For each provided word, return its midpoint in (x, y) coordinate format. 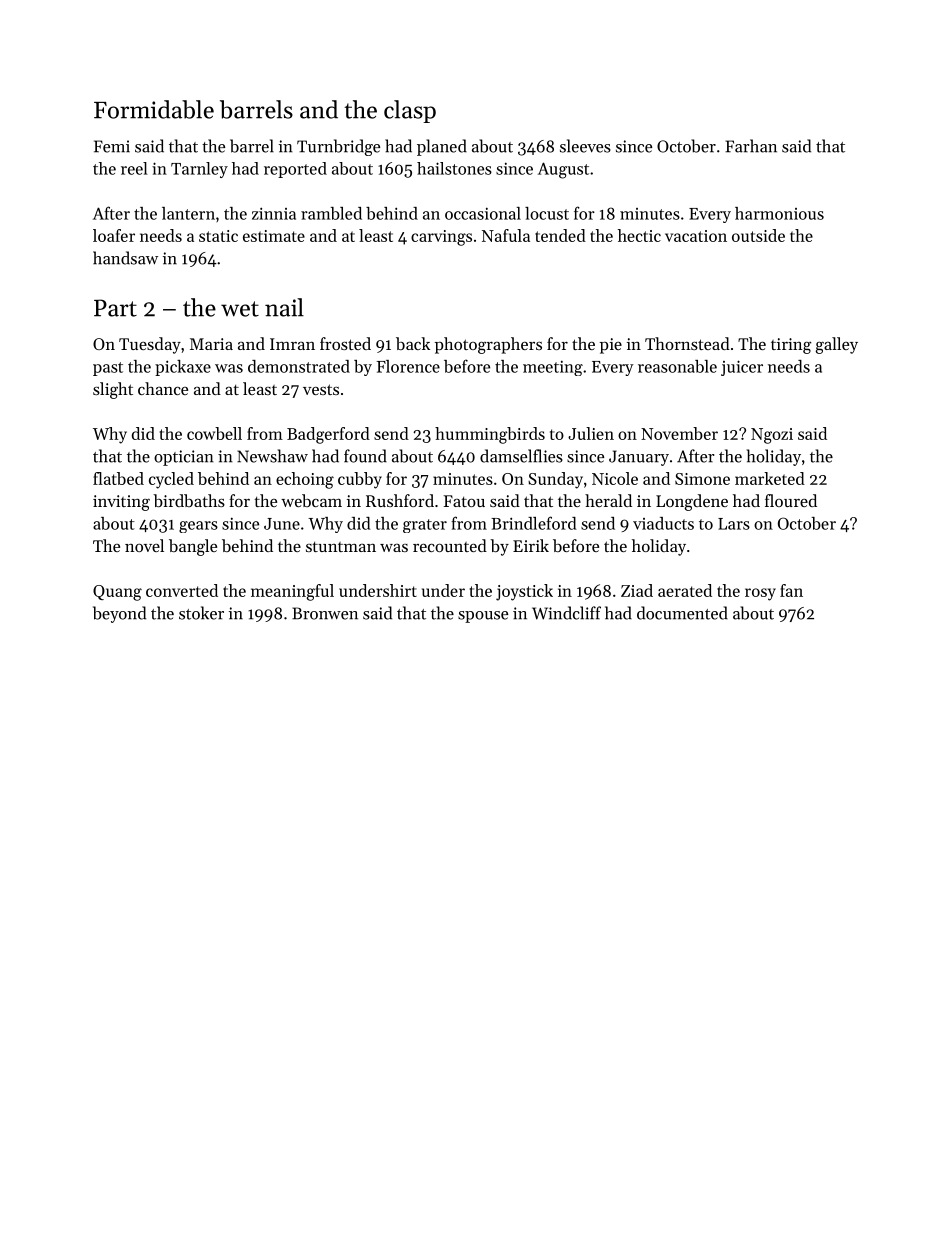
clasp (410, 111)
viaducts (663, 523)
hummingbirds (490, 435)
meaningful (292, 592)
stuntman (341, 547)
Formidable (154, 109)
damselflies (521, 456)
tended (560, 235)
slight (113, 390)
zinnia (274, 213)
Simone (702, 479)
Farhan (751, 146)
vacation (696, 236)
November (679, 433)
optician (184, 458)
